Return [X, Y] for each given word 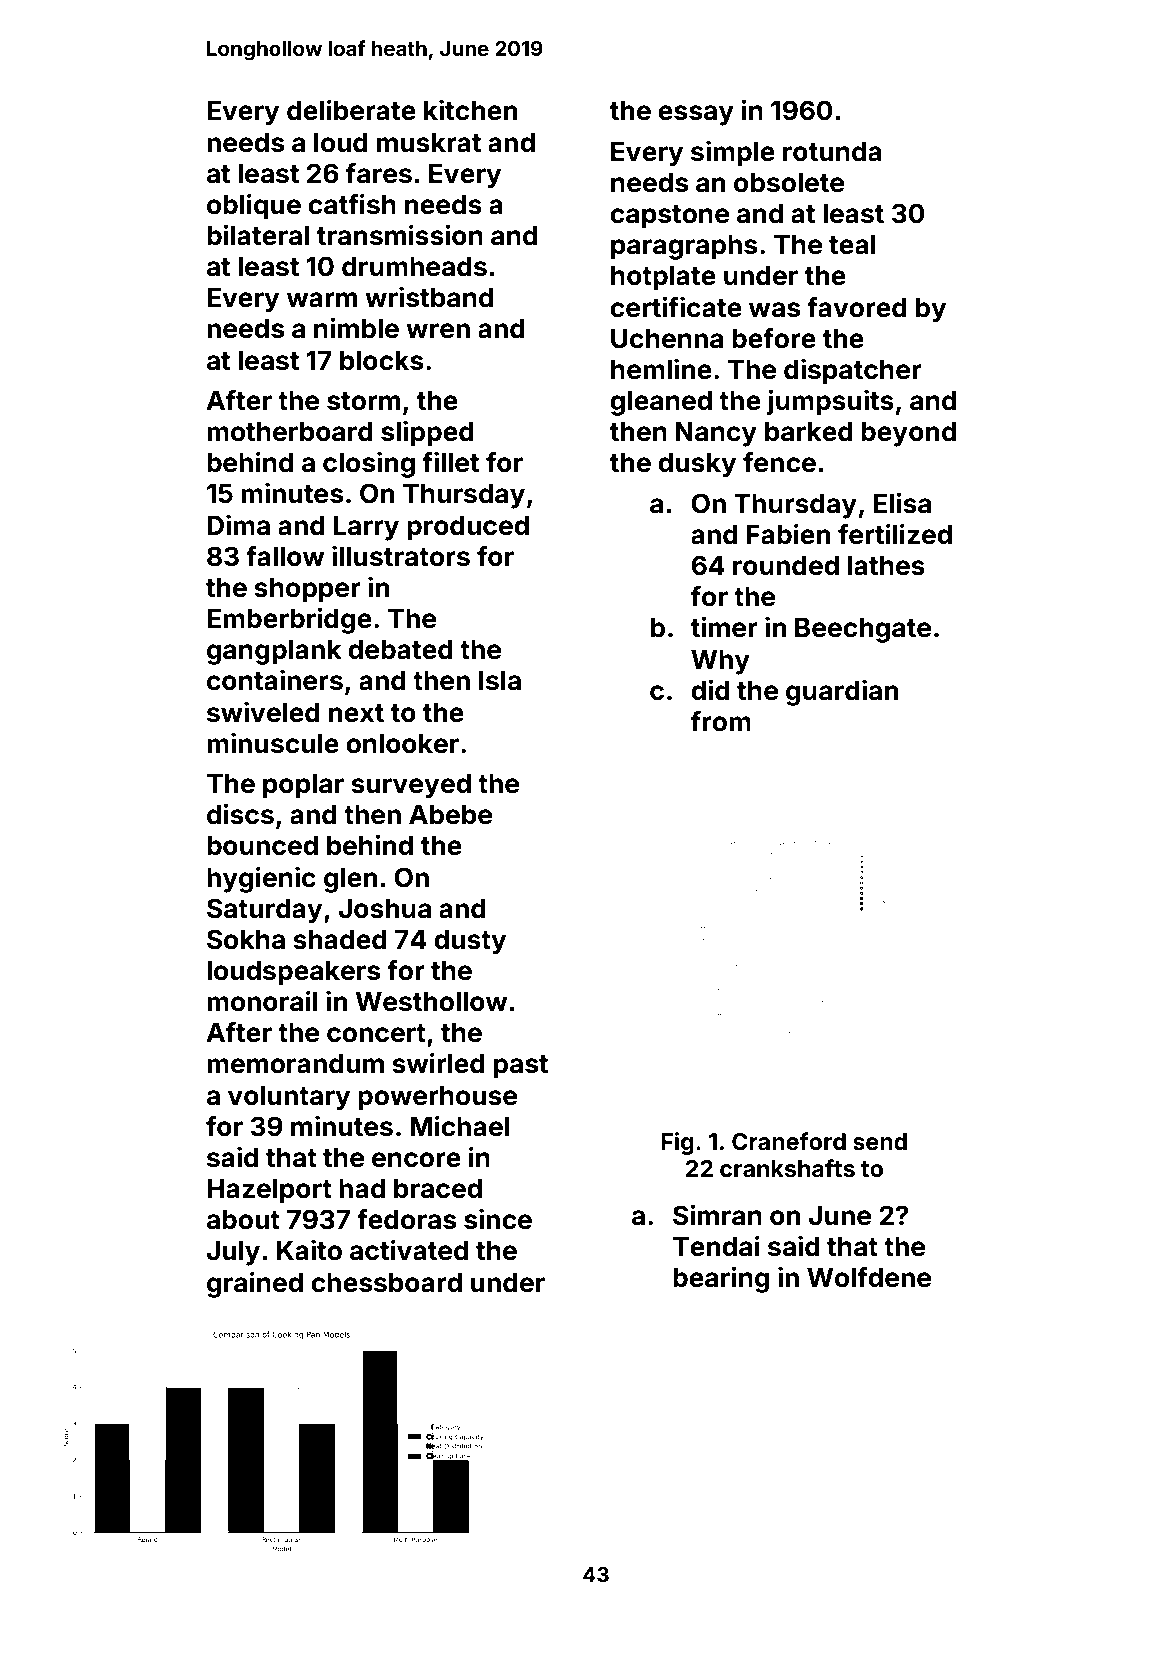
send [880, 1142]
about [243, 1220]
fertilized [895, 534]
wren [438, 331]
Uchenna [667, 339]
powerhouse [437, 1098]
